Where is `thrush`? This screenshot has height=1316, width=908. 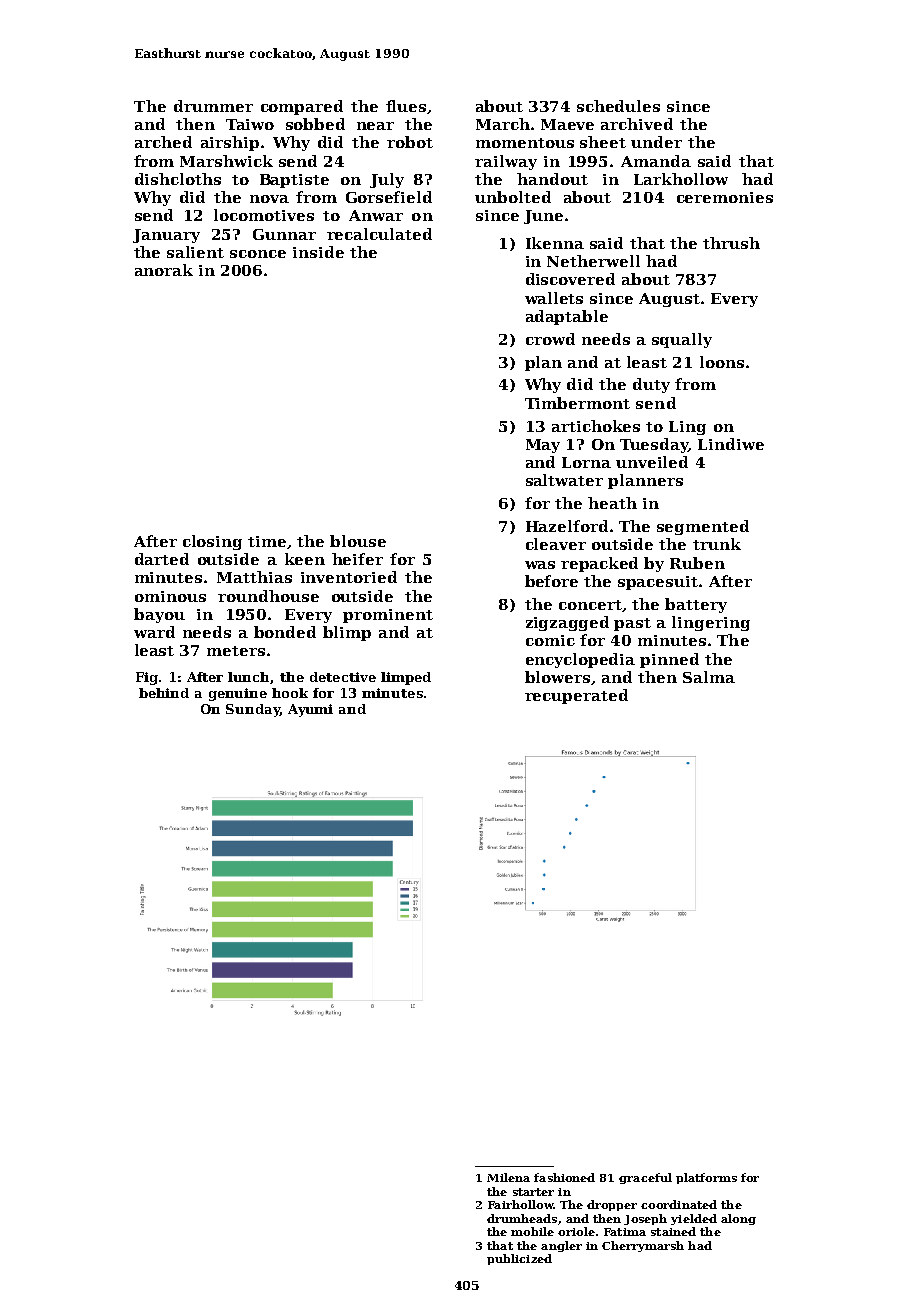
thrush is located at coordinates (731, 243).
